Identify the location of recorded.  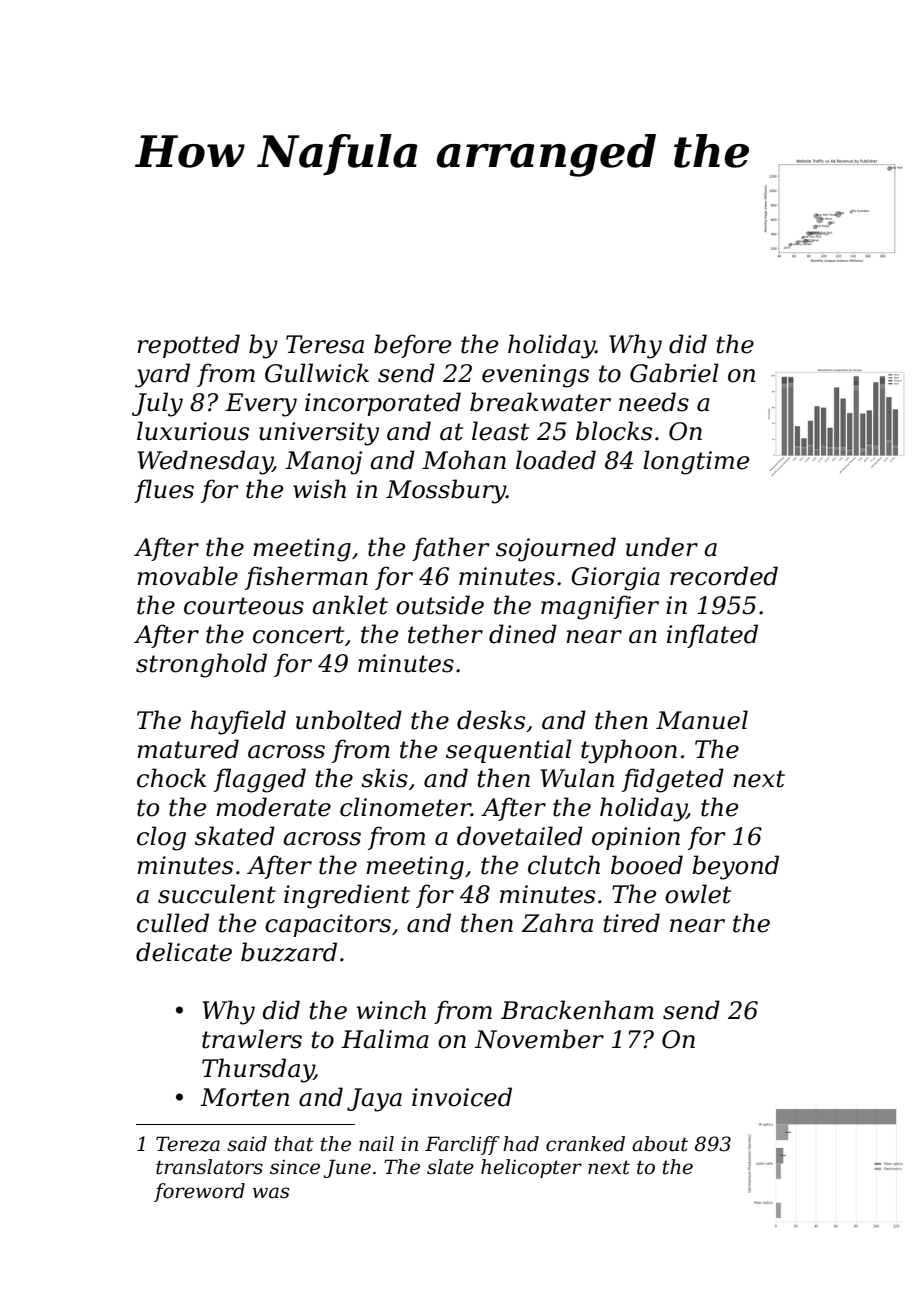
(724, 576).
